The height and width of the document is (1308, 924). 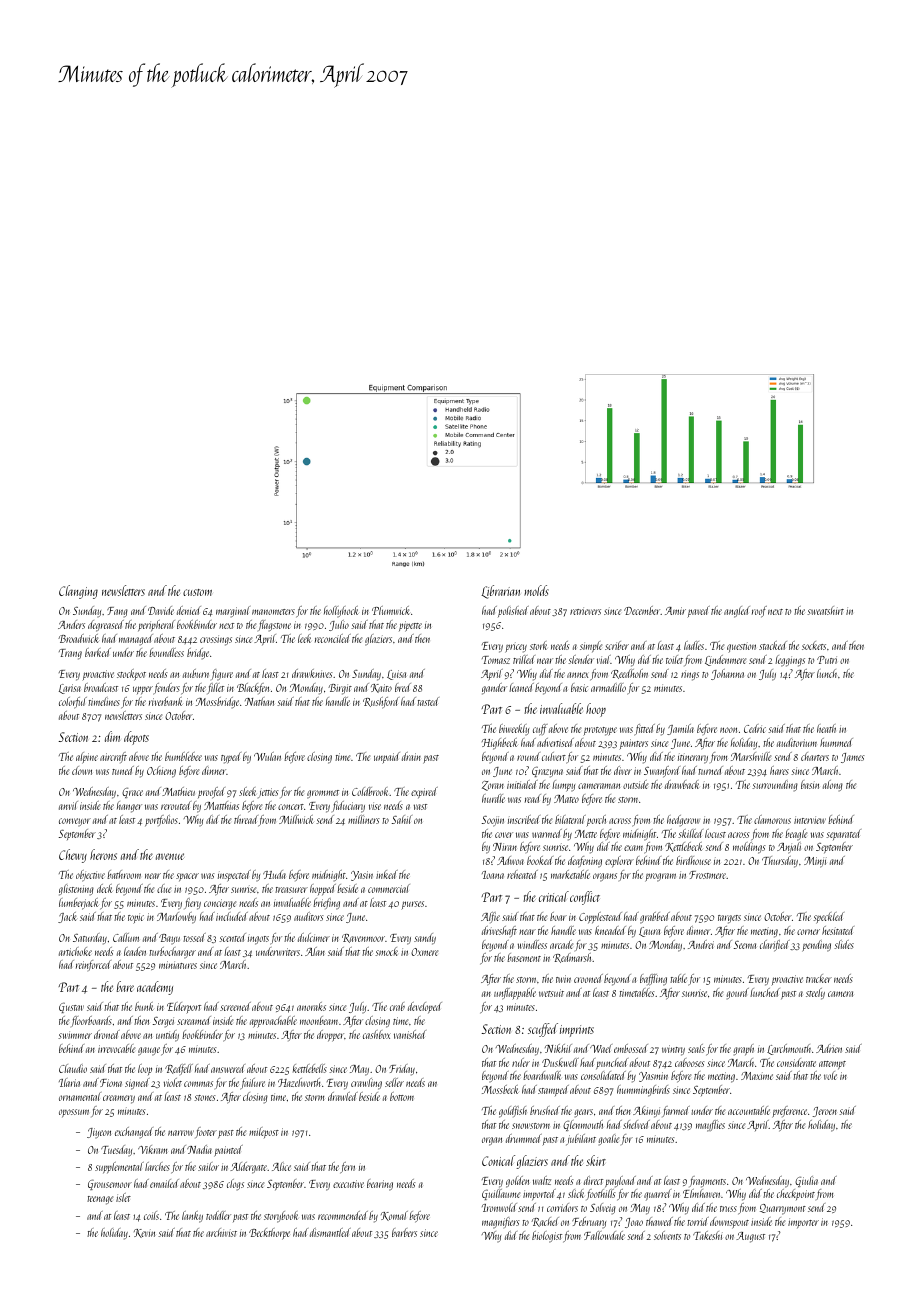 What do you see at coordinates (796, 1194) in the document?
I see `checkpoint` at bounding box center [796, 1194].
